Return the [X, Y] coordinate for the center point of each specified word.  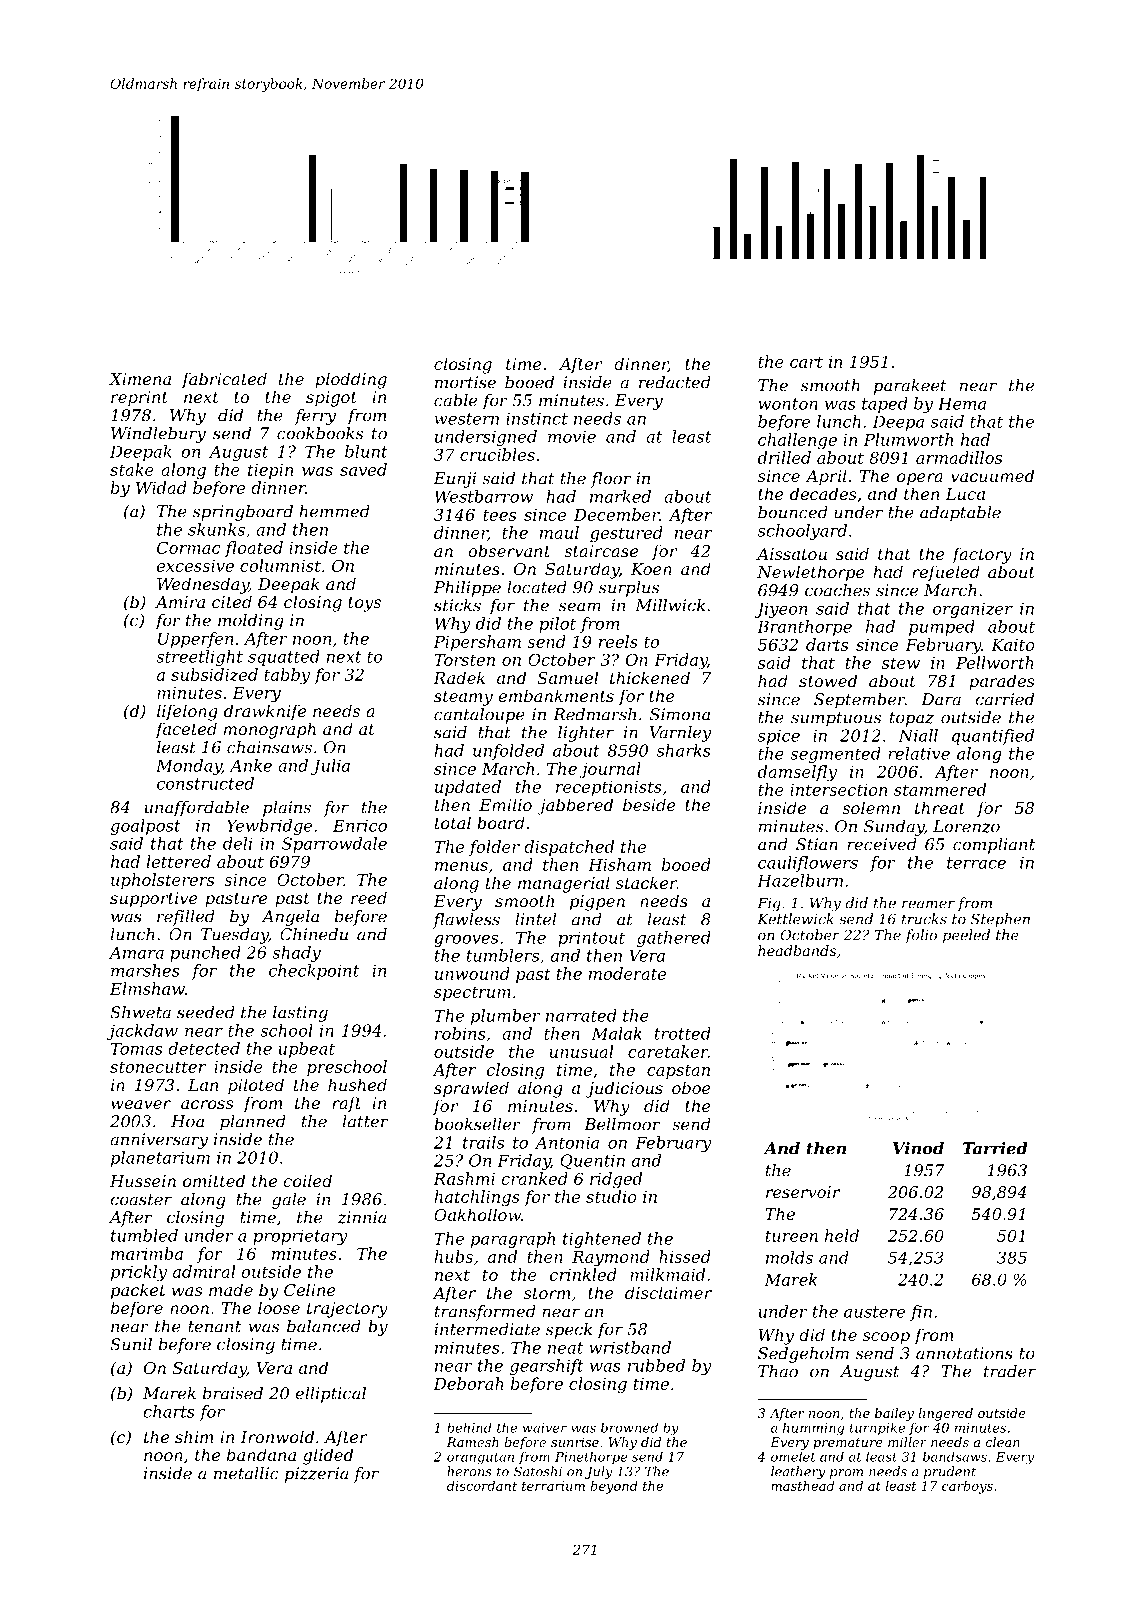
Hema [962, 403]
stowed [828, 680]
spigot [331, 399]
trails [483, 1142]
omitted [214, 1180]
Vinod [918, 1148]
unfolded [508, 752]
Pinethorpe [591, 1458]
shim [194, 1436]
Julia [330, 767]
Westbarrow [484, 496]
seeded [206, 1012]
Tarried [995, 1148]
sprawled [471, 1089]
